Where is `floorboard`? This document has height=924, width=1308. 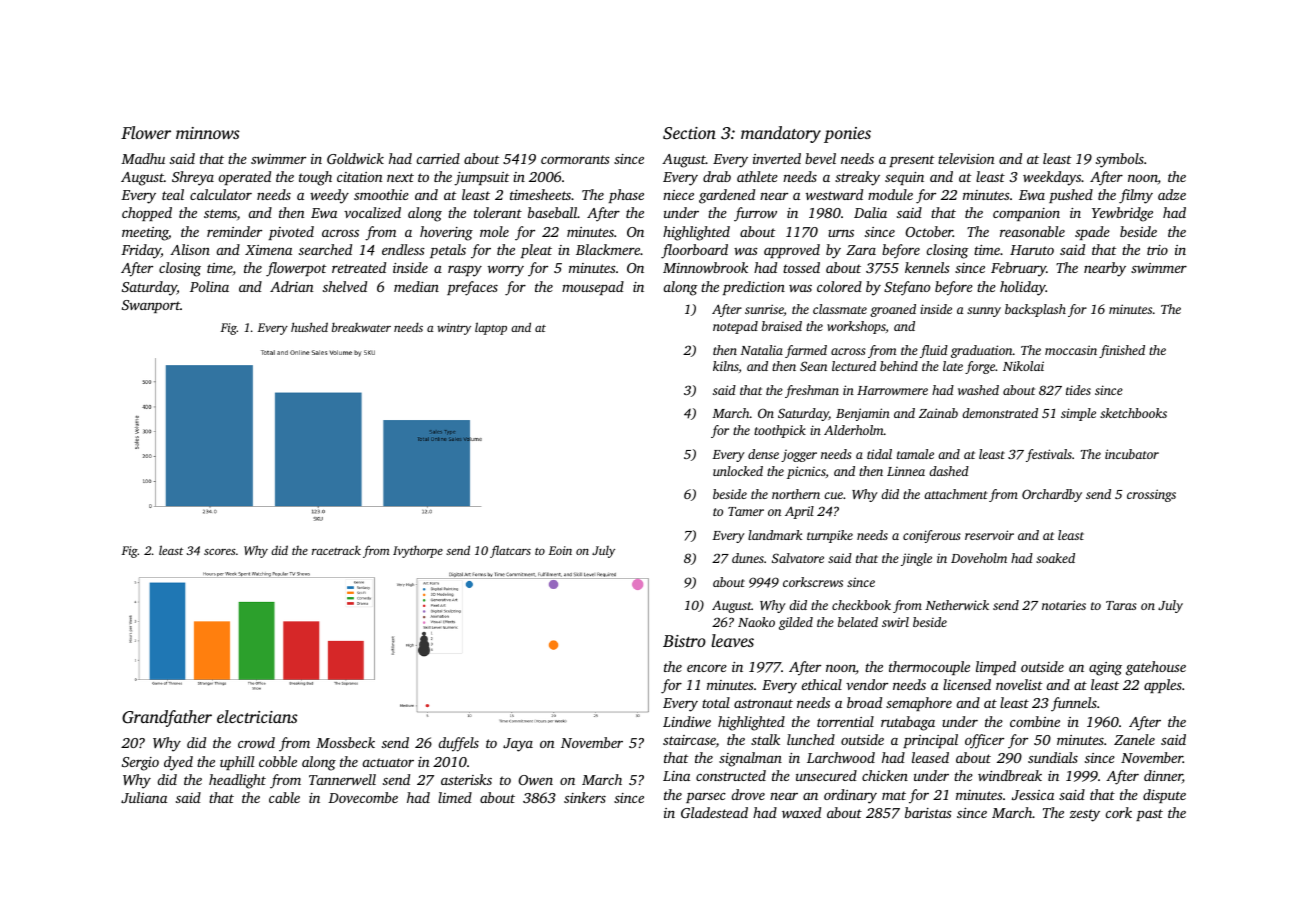 floorboard is located at coordinates (694, 251).
